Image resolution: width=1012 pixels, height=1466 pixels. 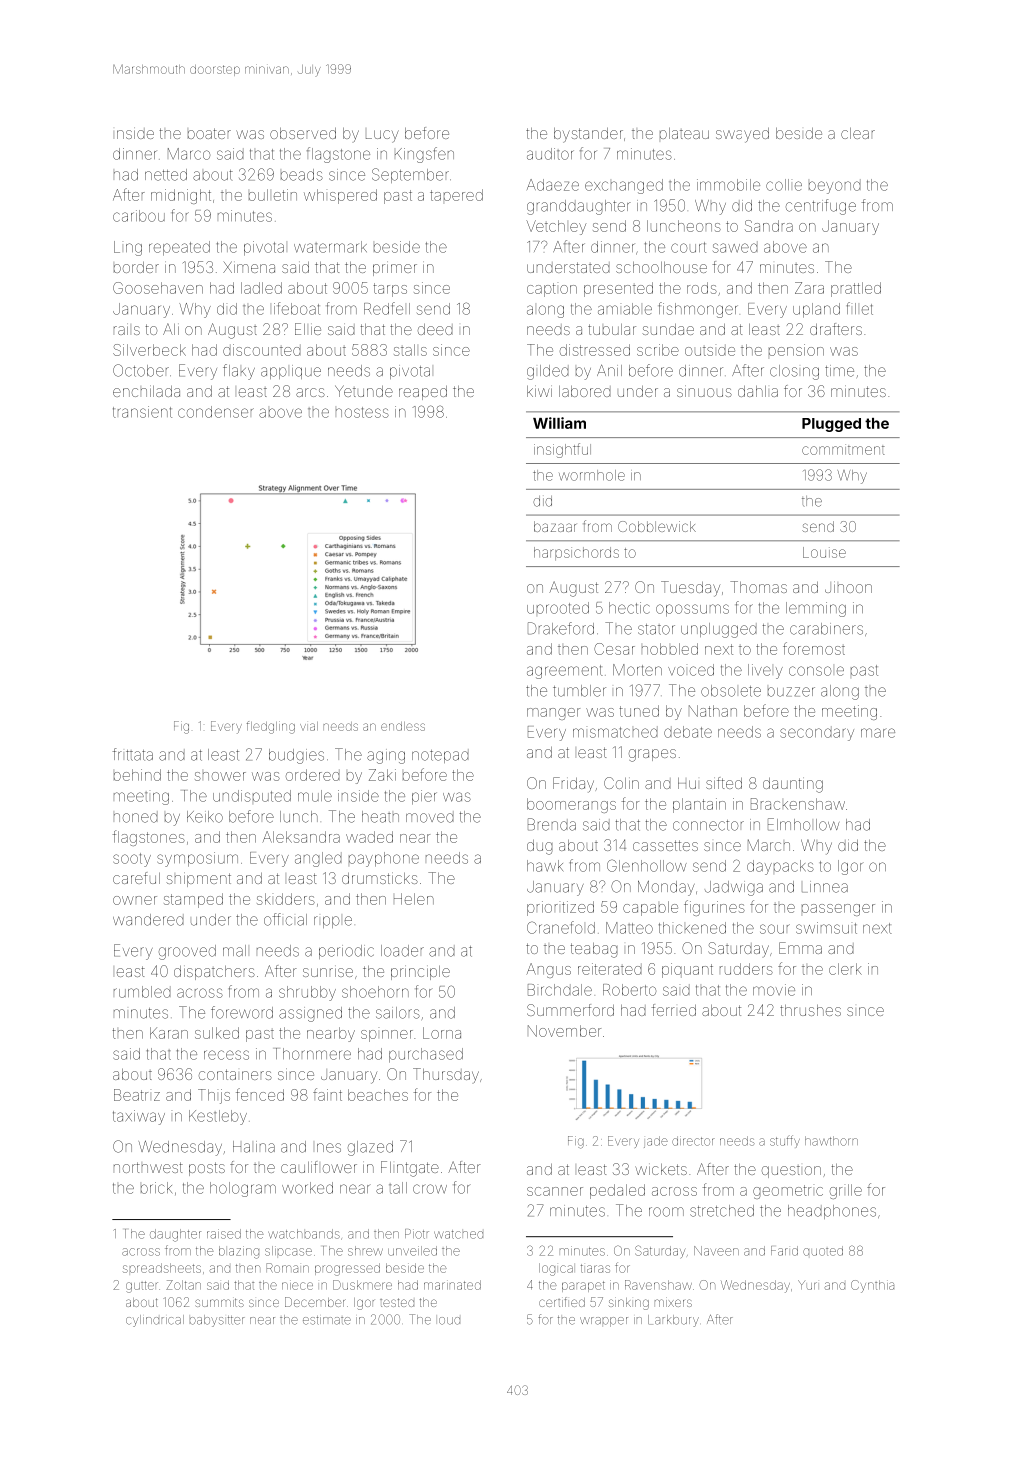 What do you see at coordinates (845, 969) in the screenshot?
I see `clerk` at bounding box center [845, 969].
